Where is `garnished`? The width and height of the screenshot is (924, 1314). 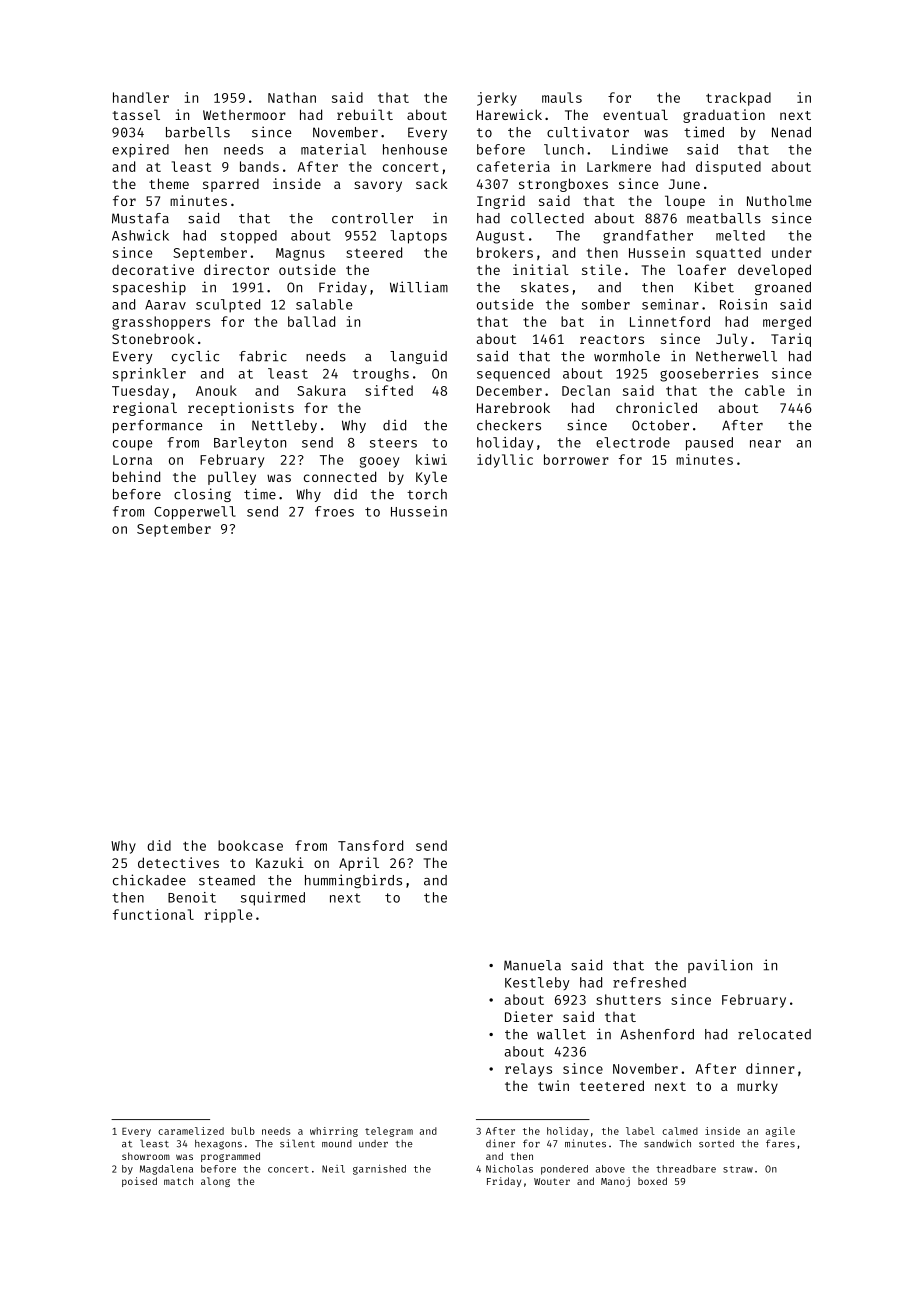 garnished is located at coordinates (379, 1170).
